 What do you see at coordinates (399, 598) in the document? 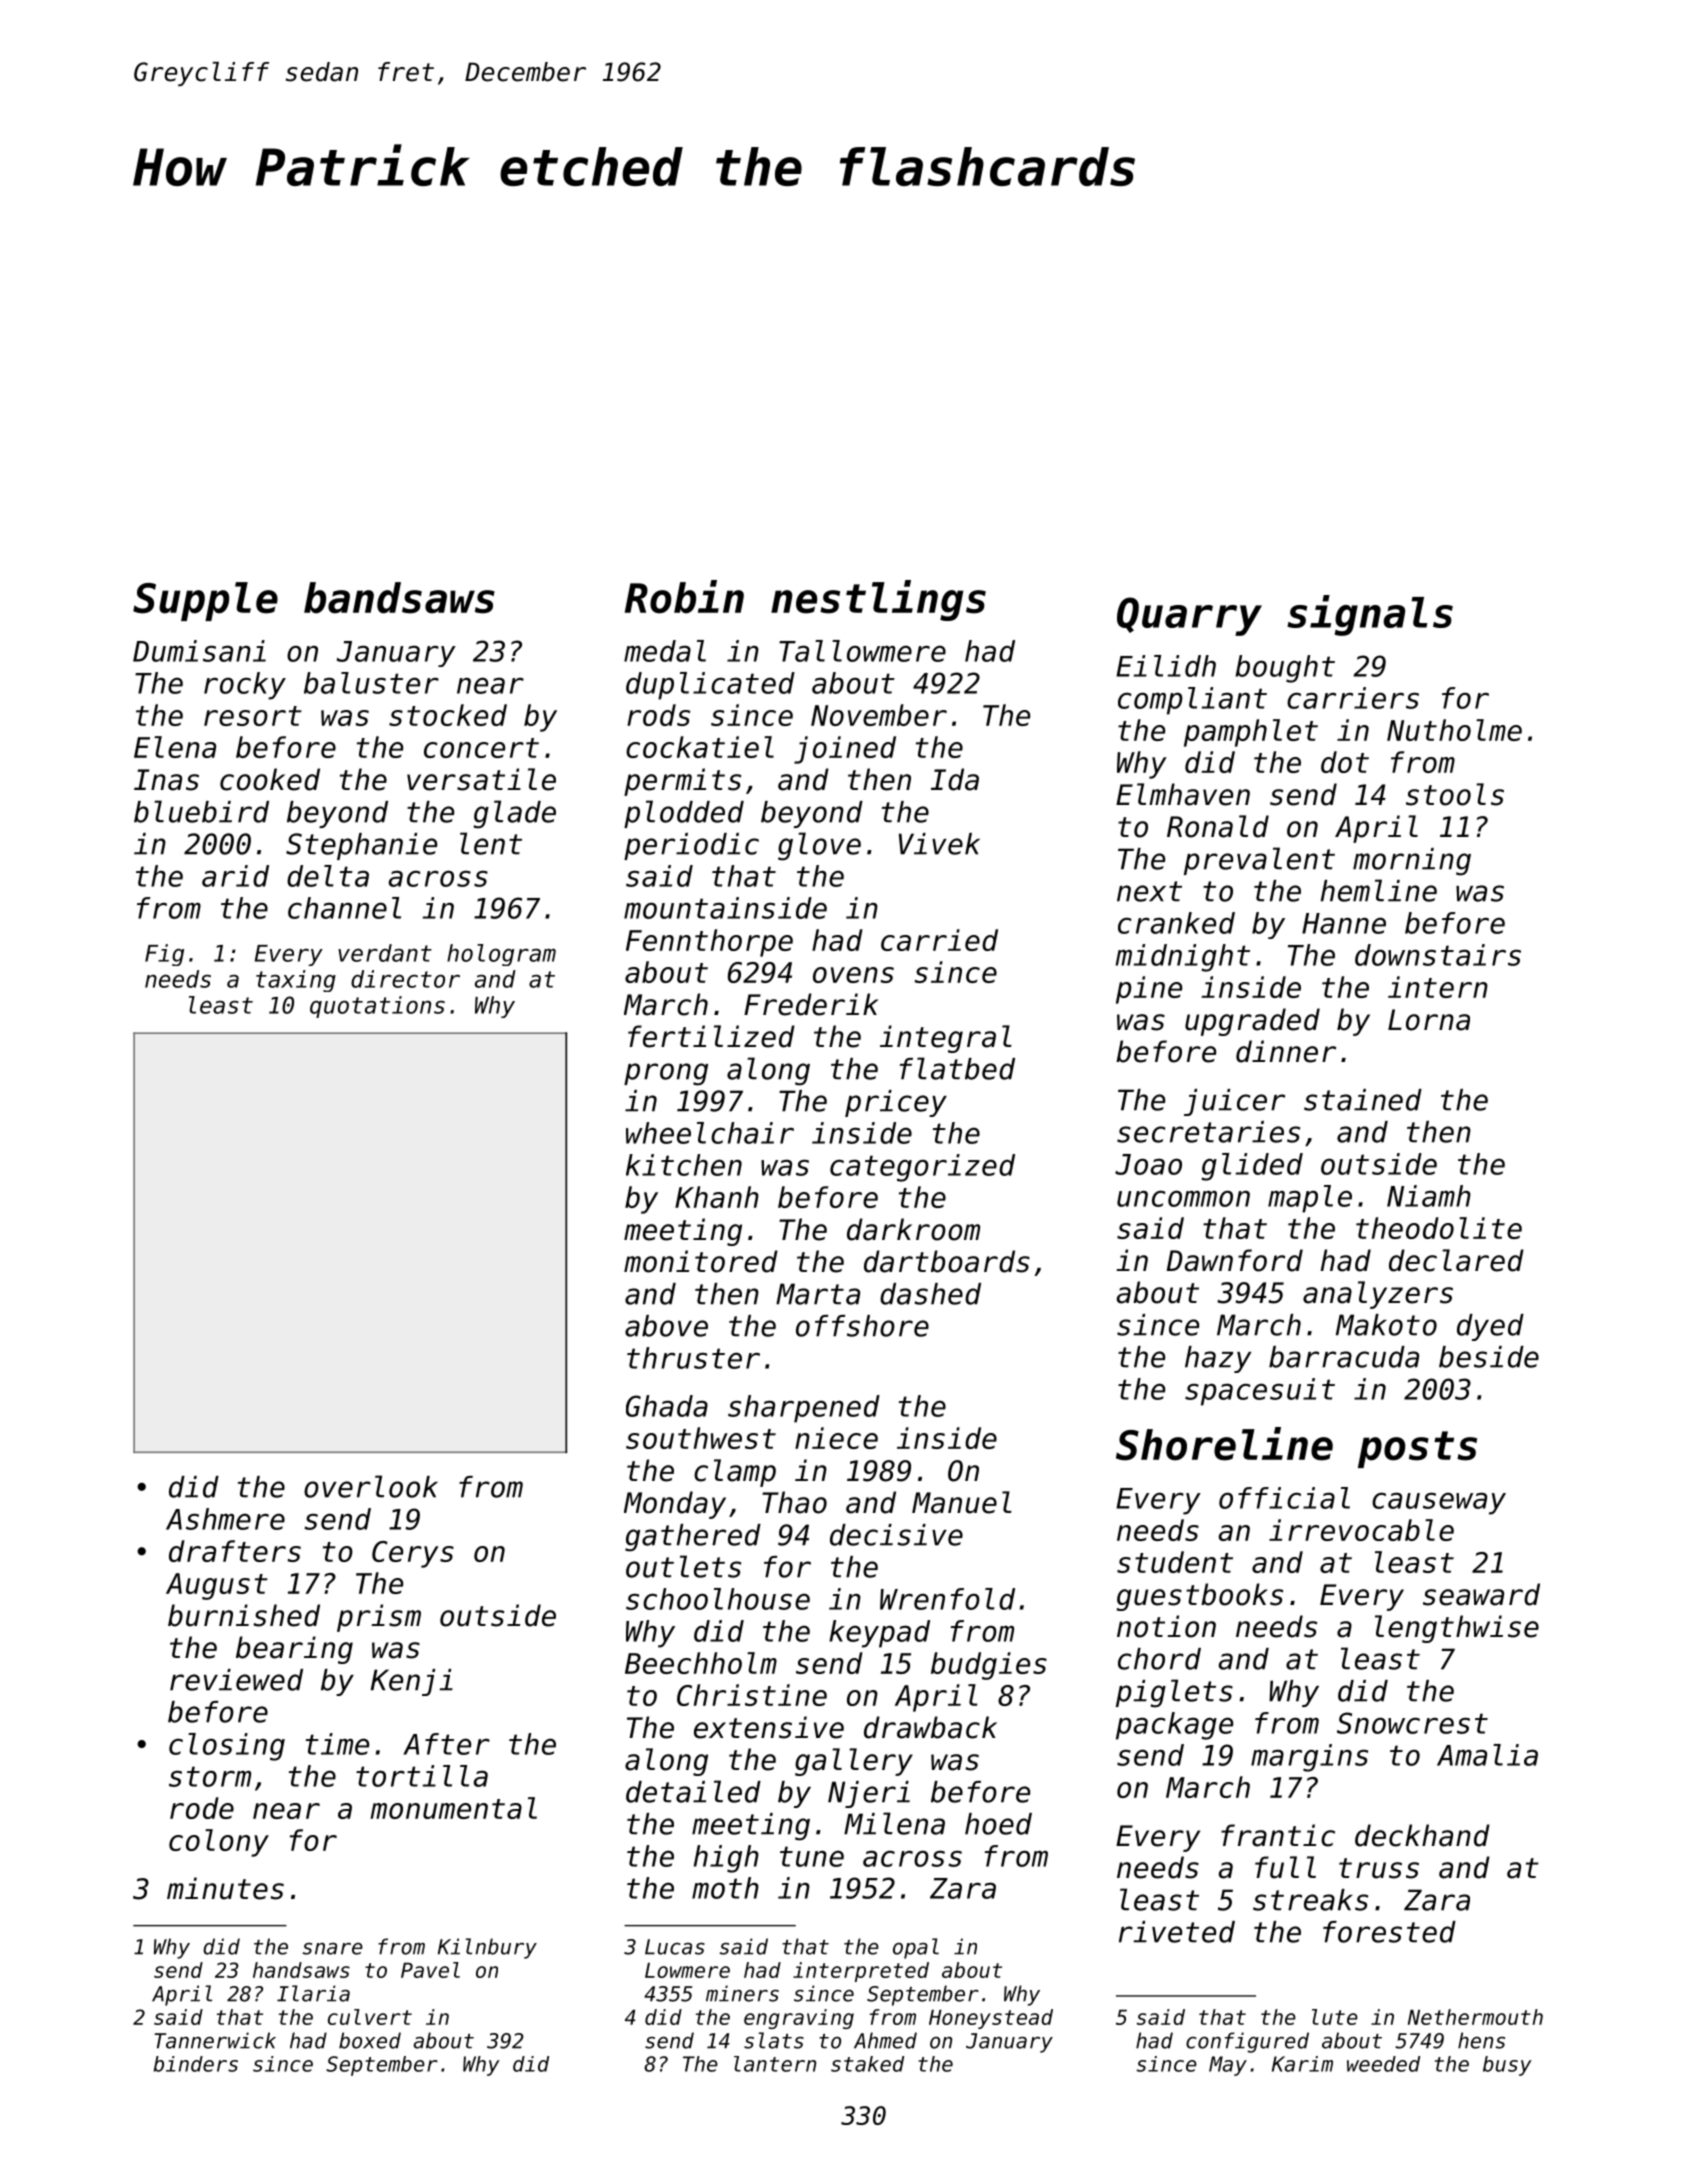
I see `bandsaws` at bounding box center [399, 598].
